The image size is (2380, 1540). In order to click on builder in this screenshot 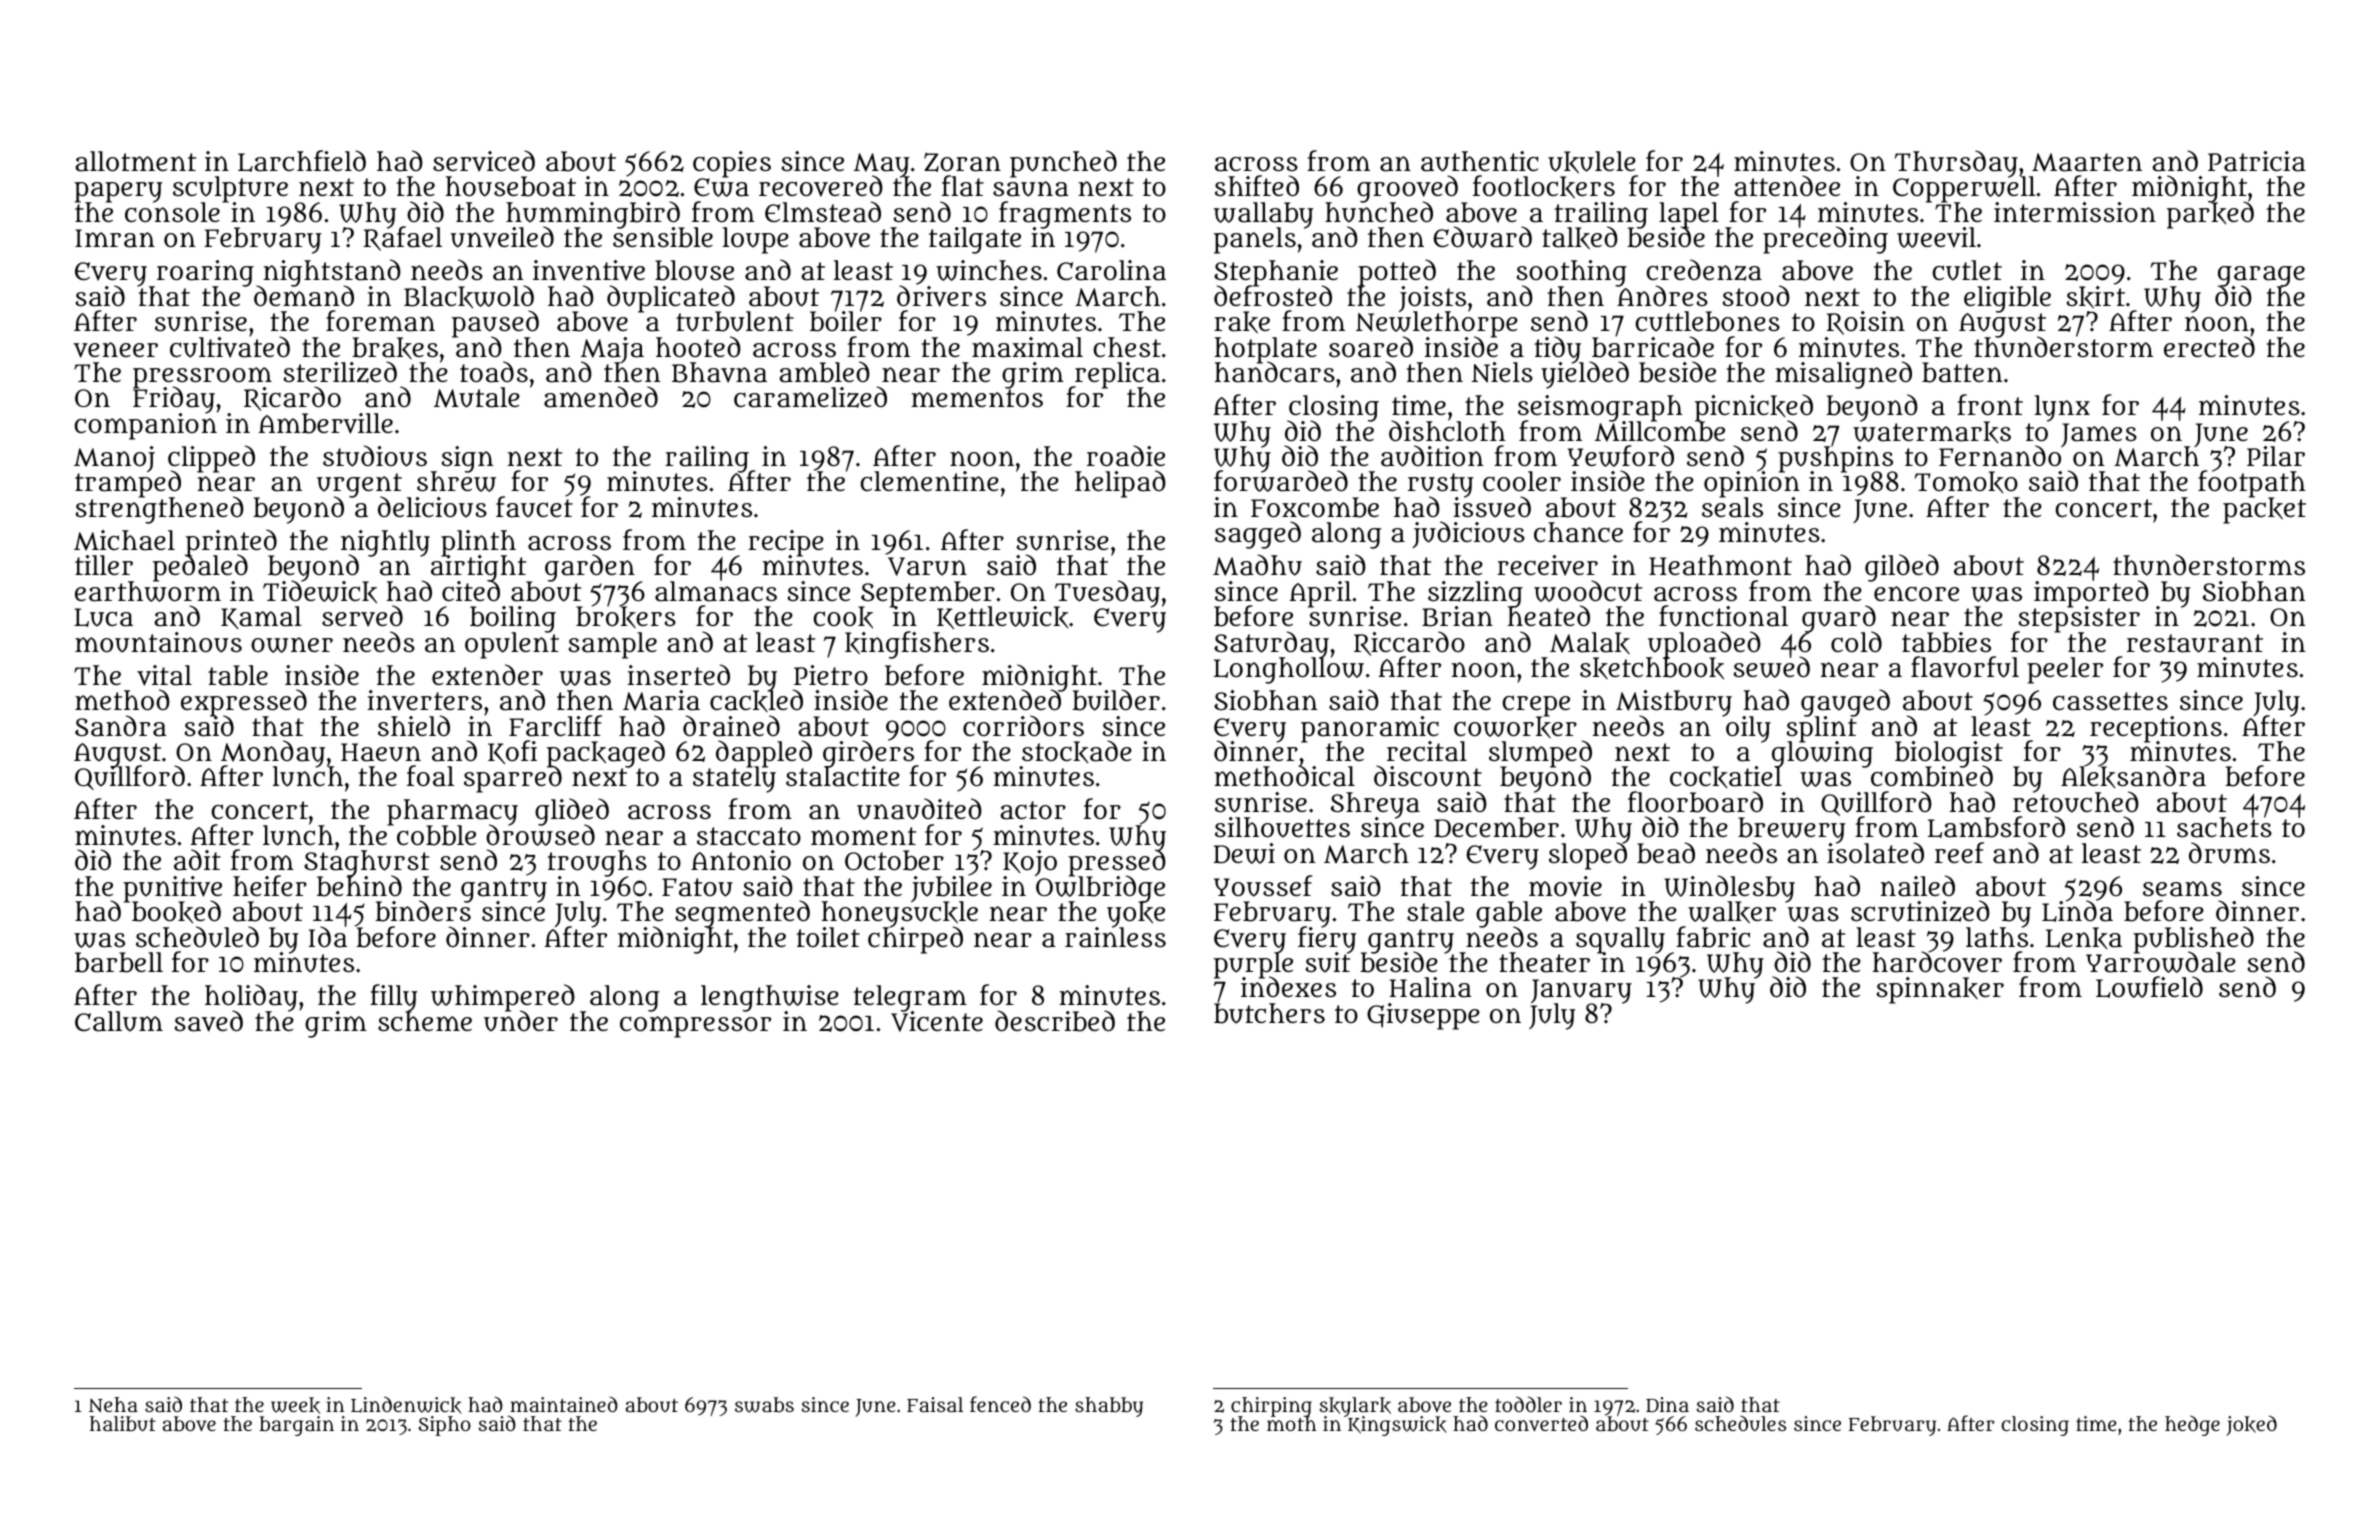, I will do `click(1116, 700)`.
